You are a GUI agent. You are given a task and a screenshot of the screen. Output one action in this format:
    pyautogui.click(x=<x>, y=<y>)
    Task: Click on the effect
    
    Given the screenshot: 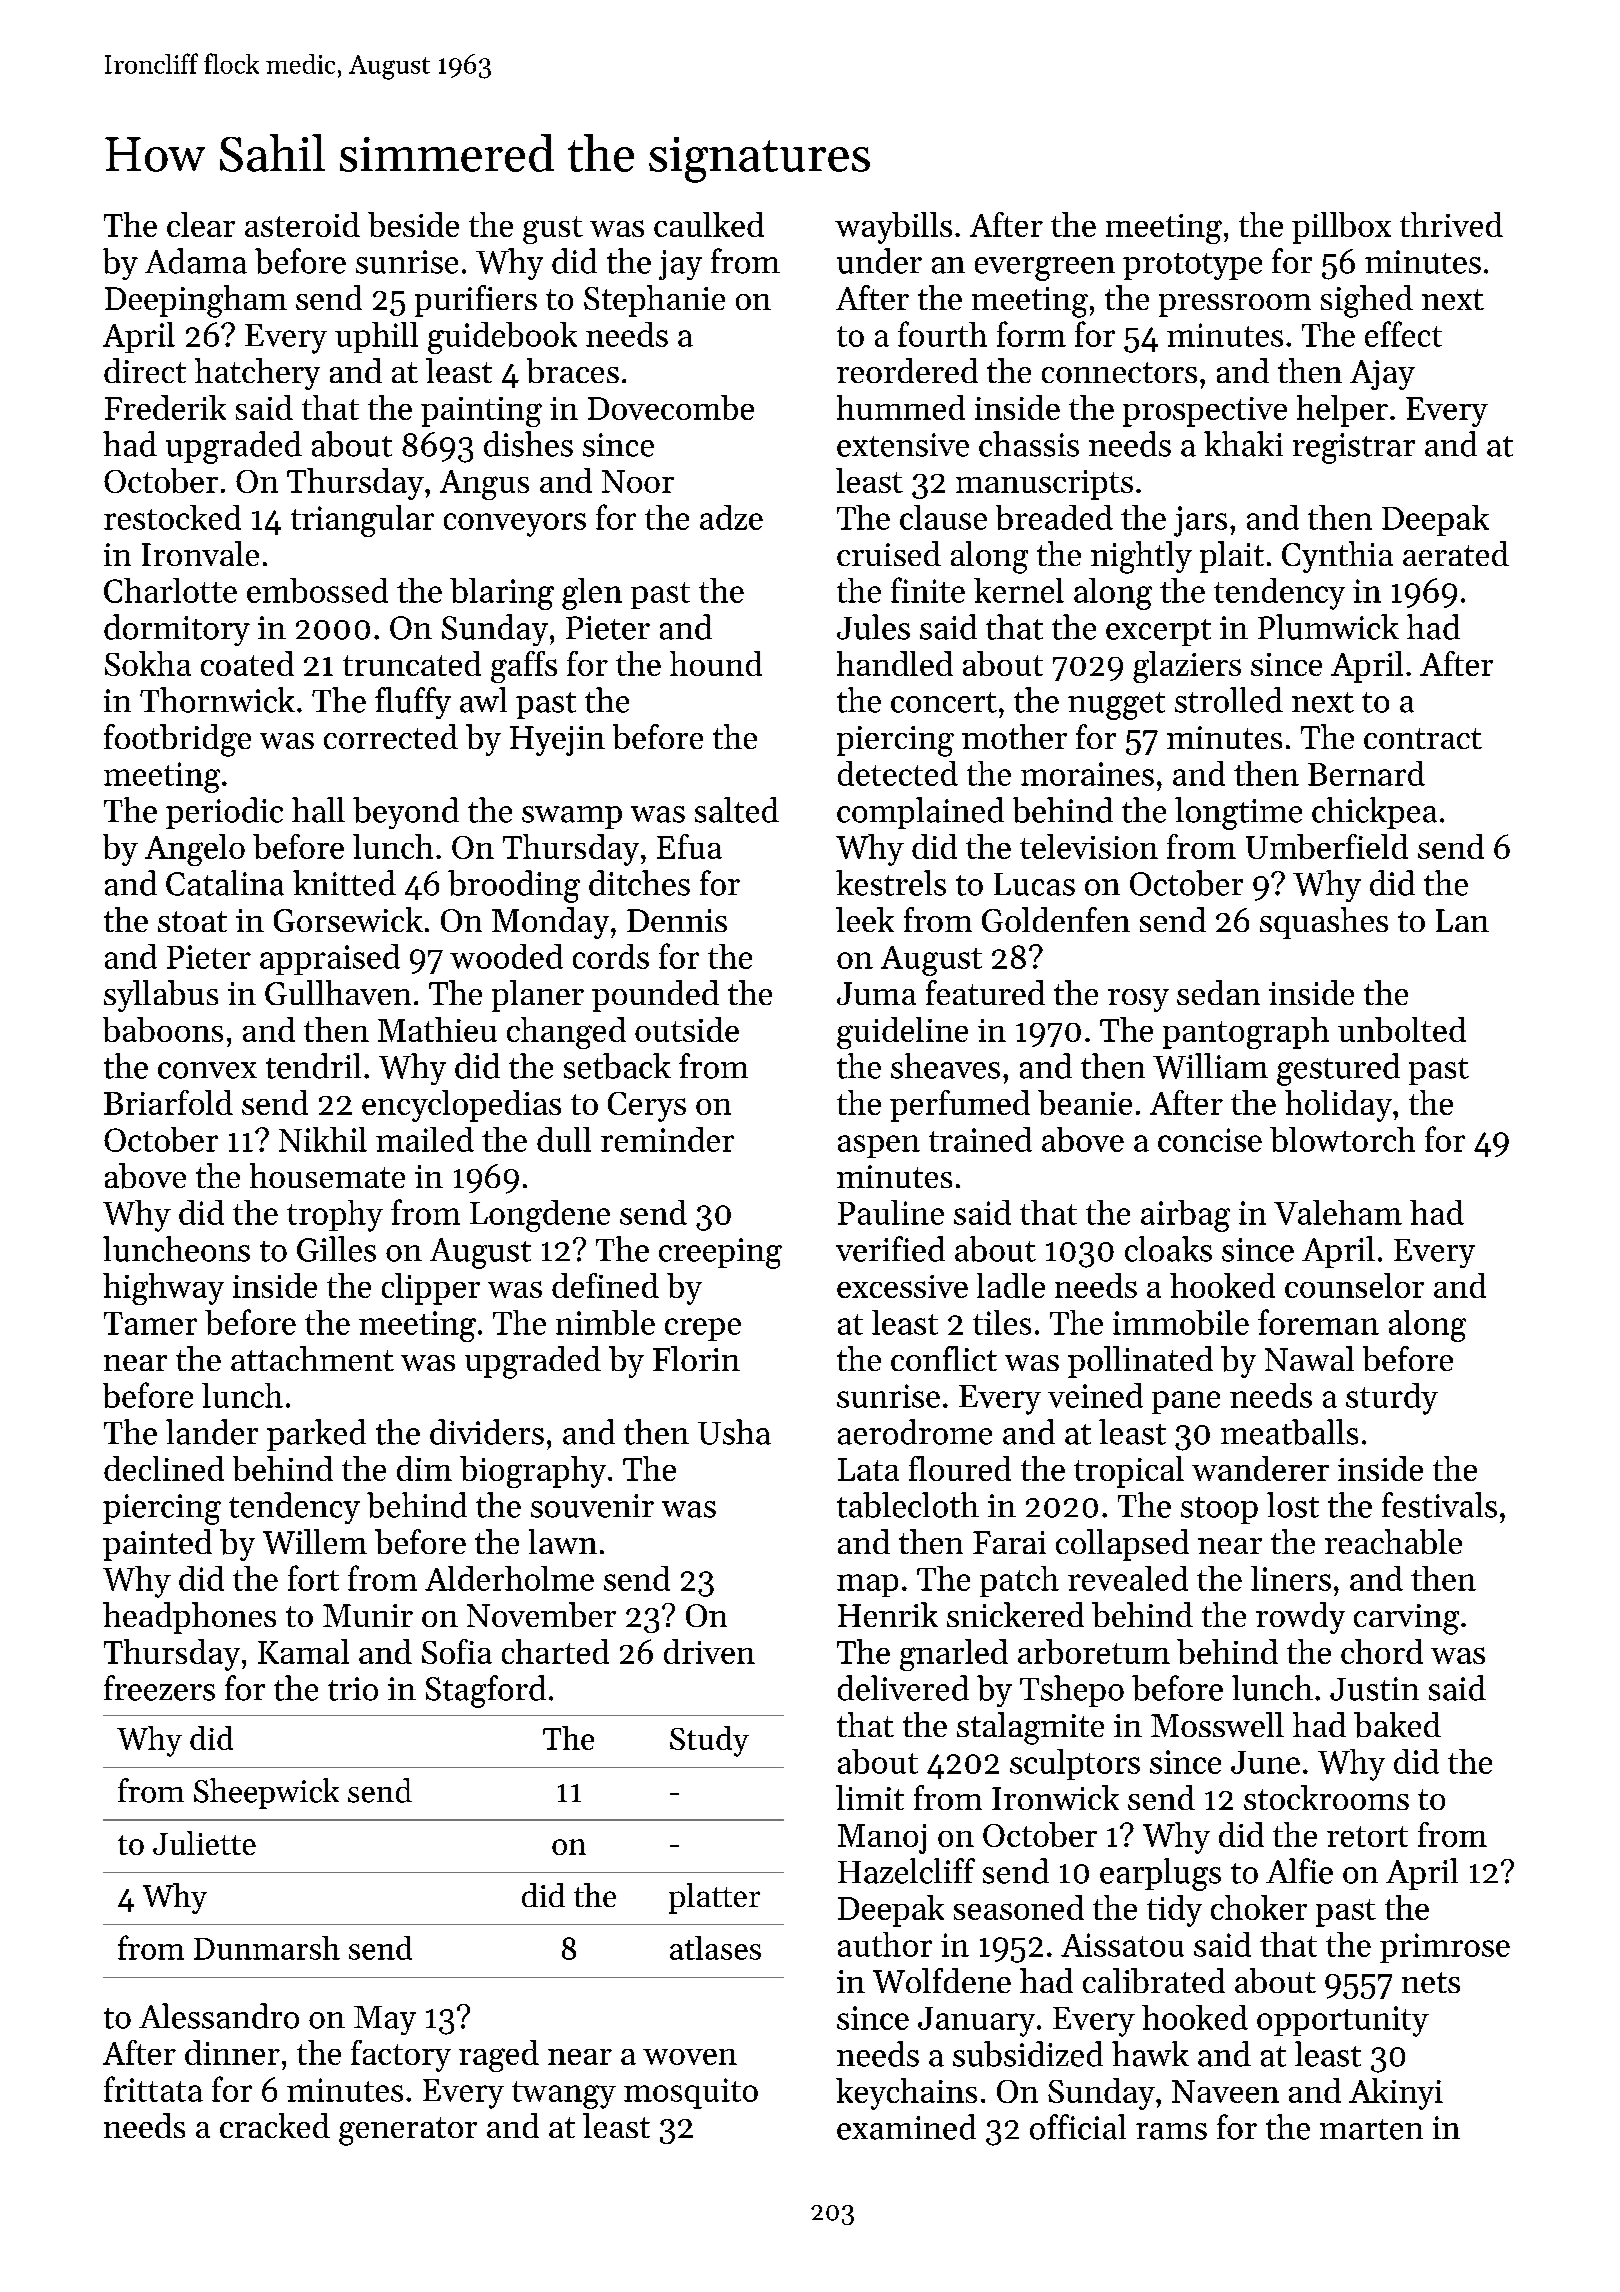 What is the action you would take?
    pyautogui.click(x=1403, y=334)
